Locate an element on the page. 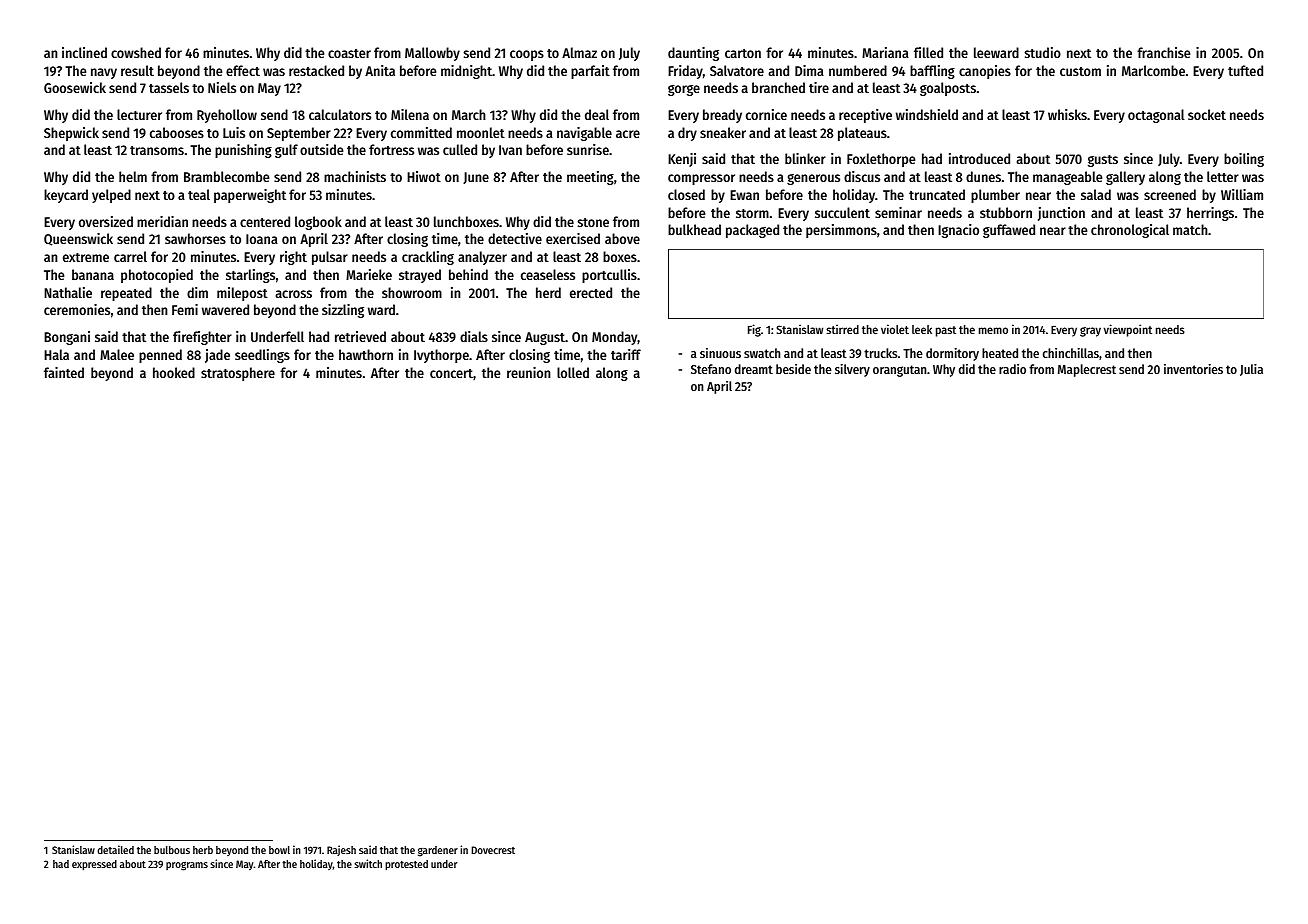 The image size is (1308, 924). detailed is located at coordinates (115, 849).
